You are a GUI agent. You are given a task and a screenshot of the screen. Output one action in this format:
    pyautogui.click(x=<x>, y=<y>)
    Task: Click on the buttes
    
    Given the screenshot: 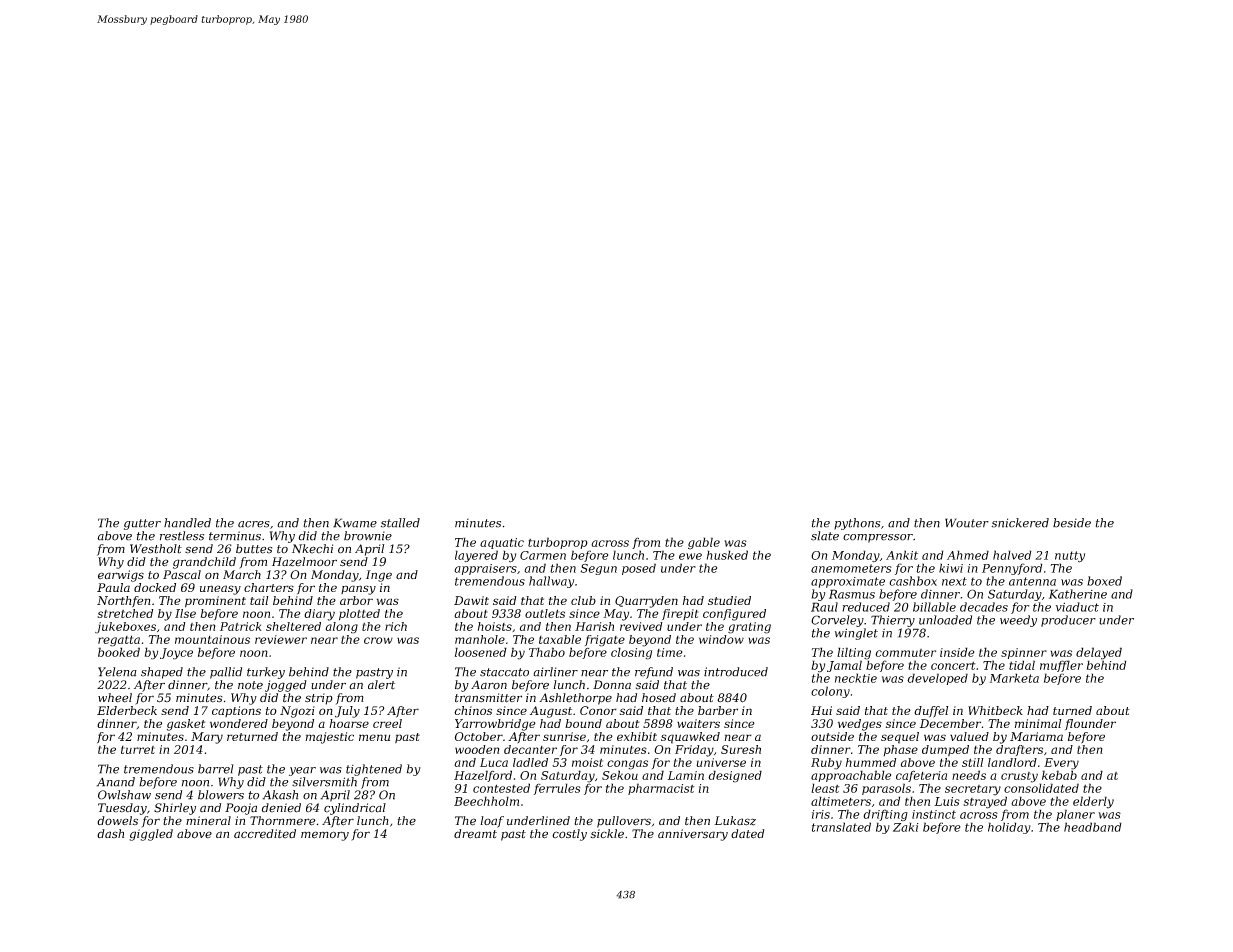 What is the action you would take?
    pyautogui.click(x=254, y=549)
